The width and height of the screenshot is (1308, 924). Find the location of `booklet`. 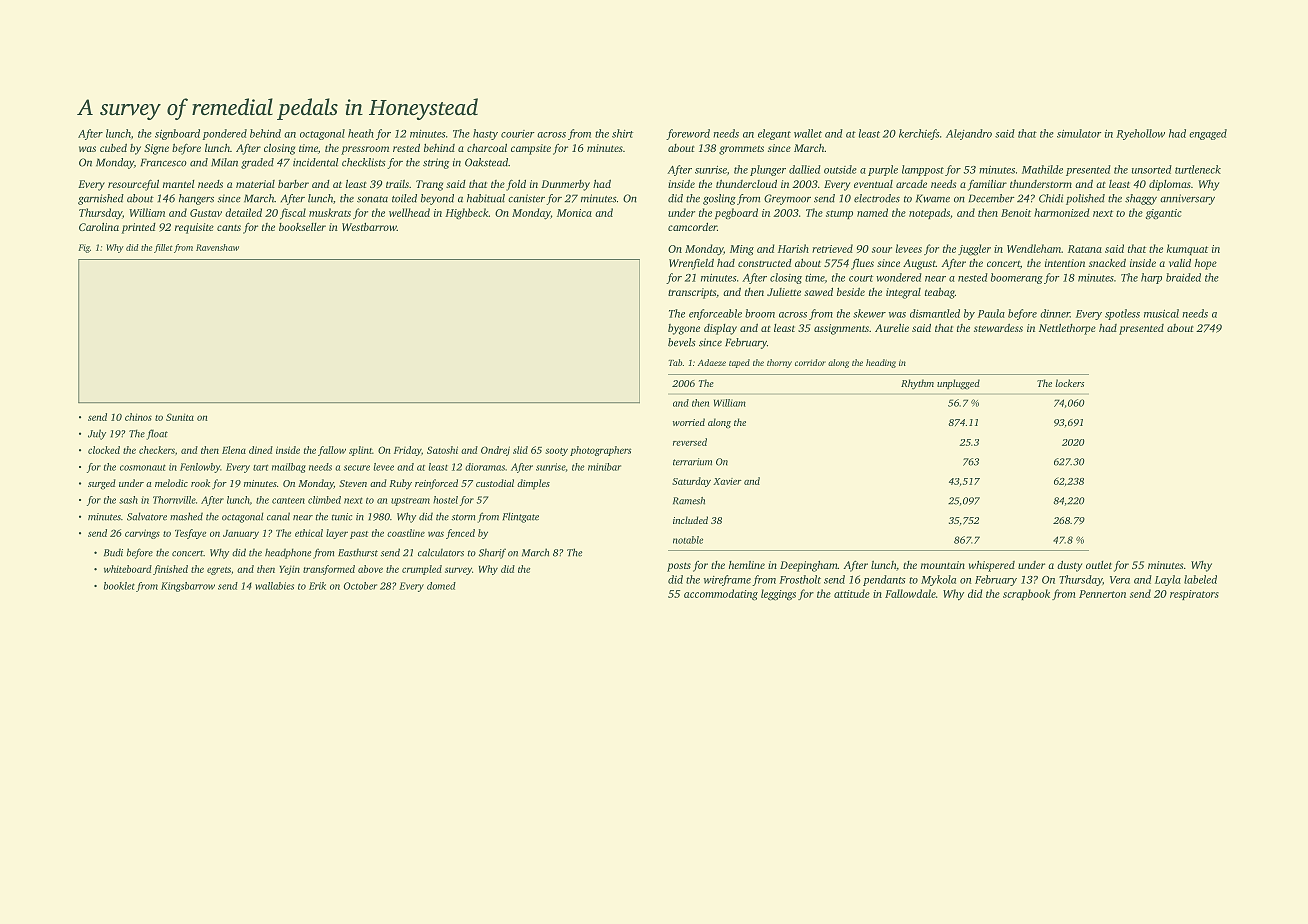

booklet is located at coordinates (119, 586).
